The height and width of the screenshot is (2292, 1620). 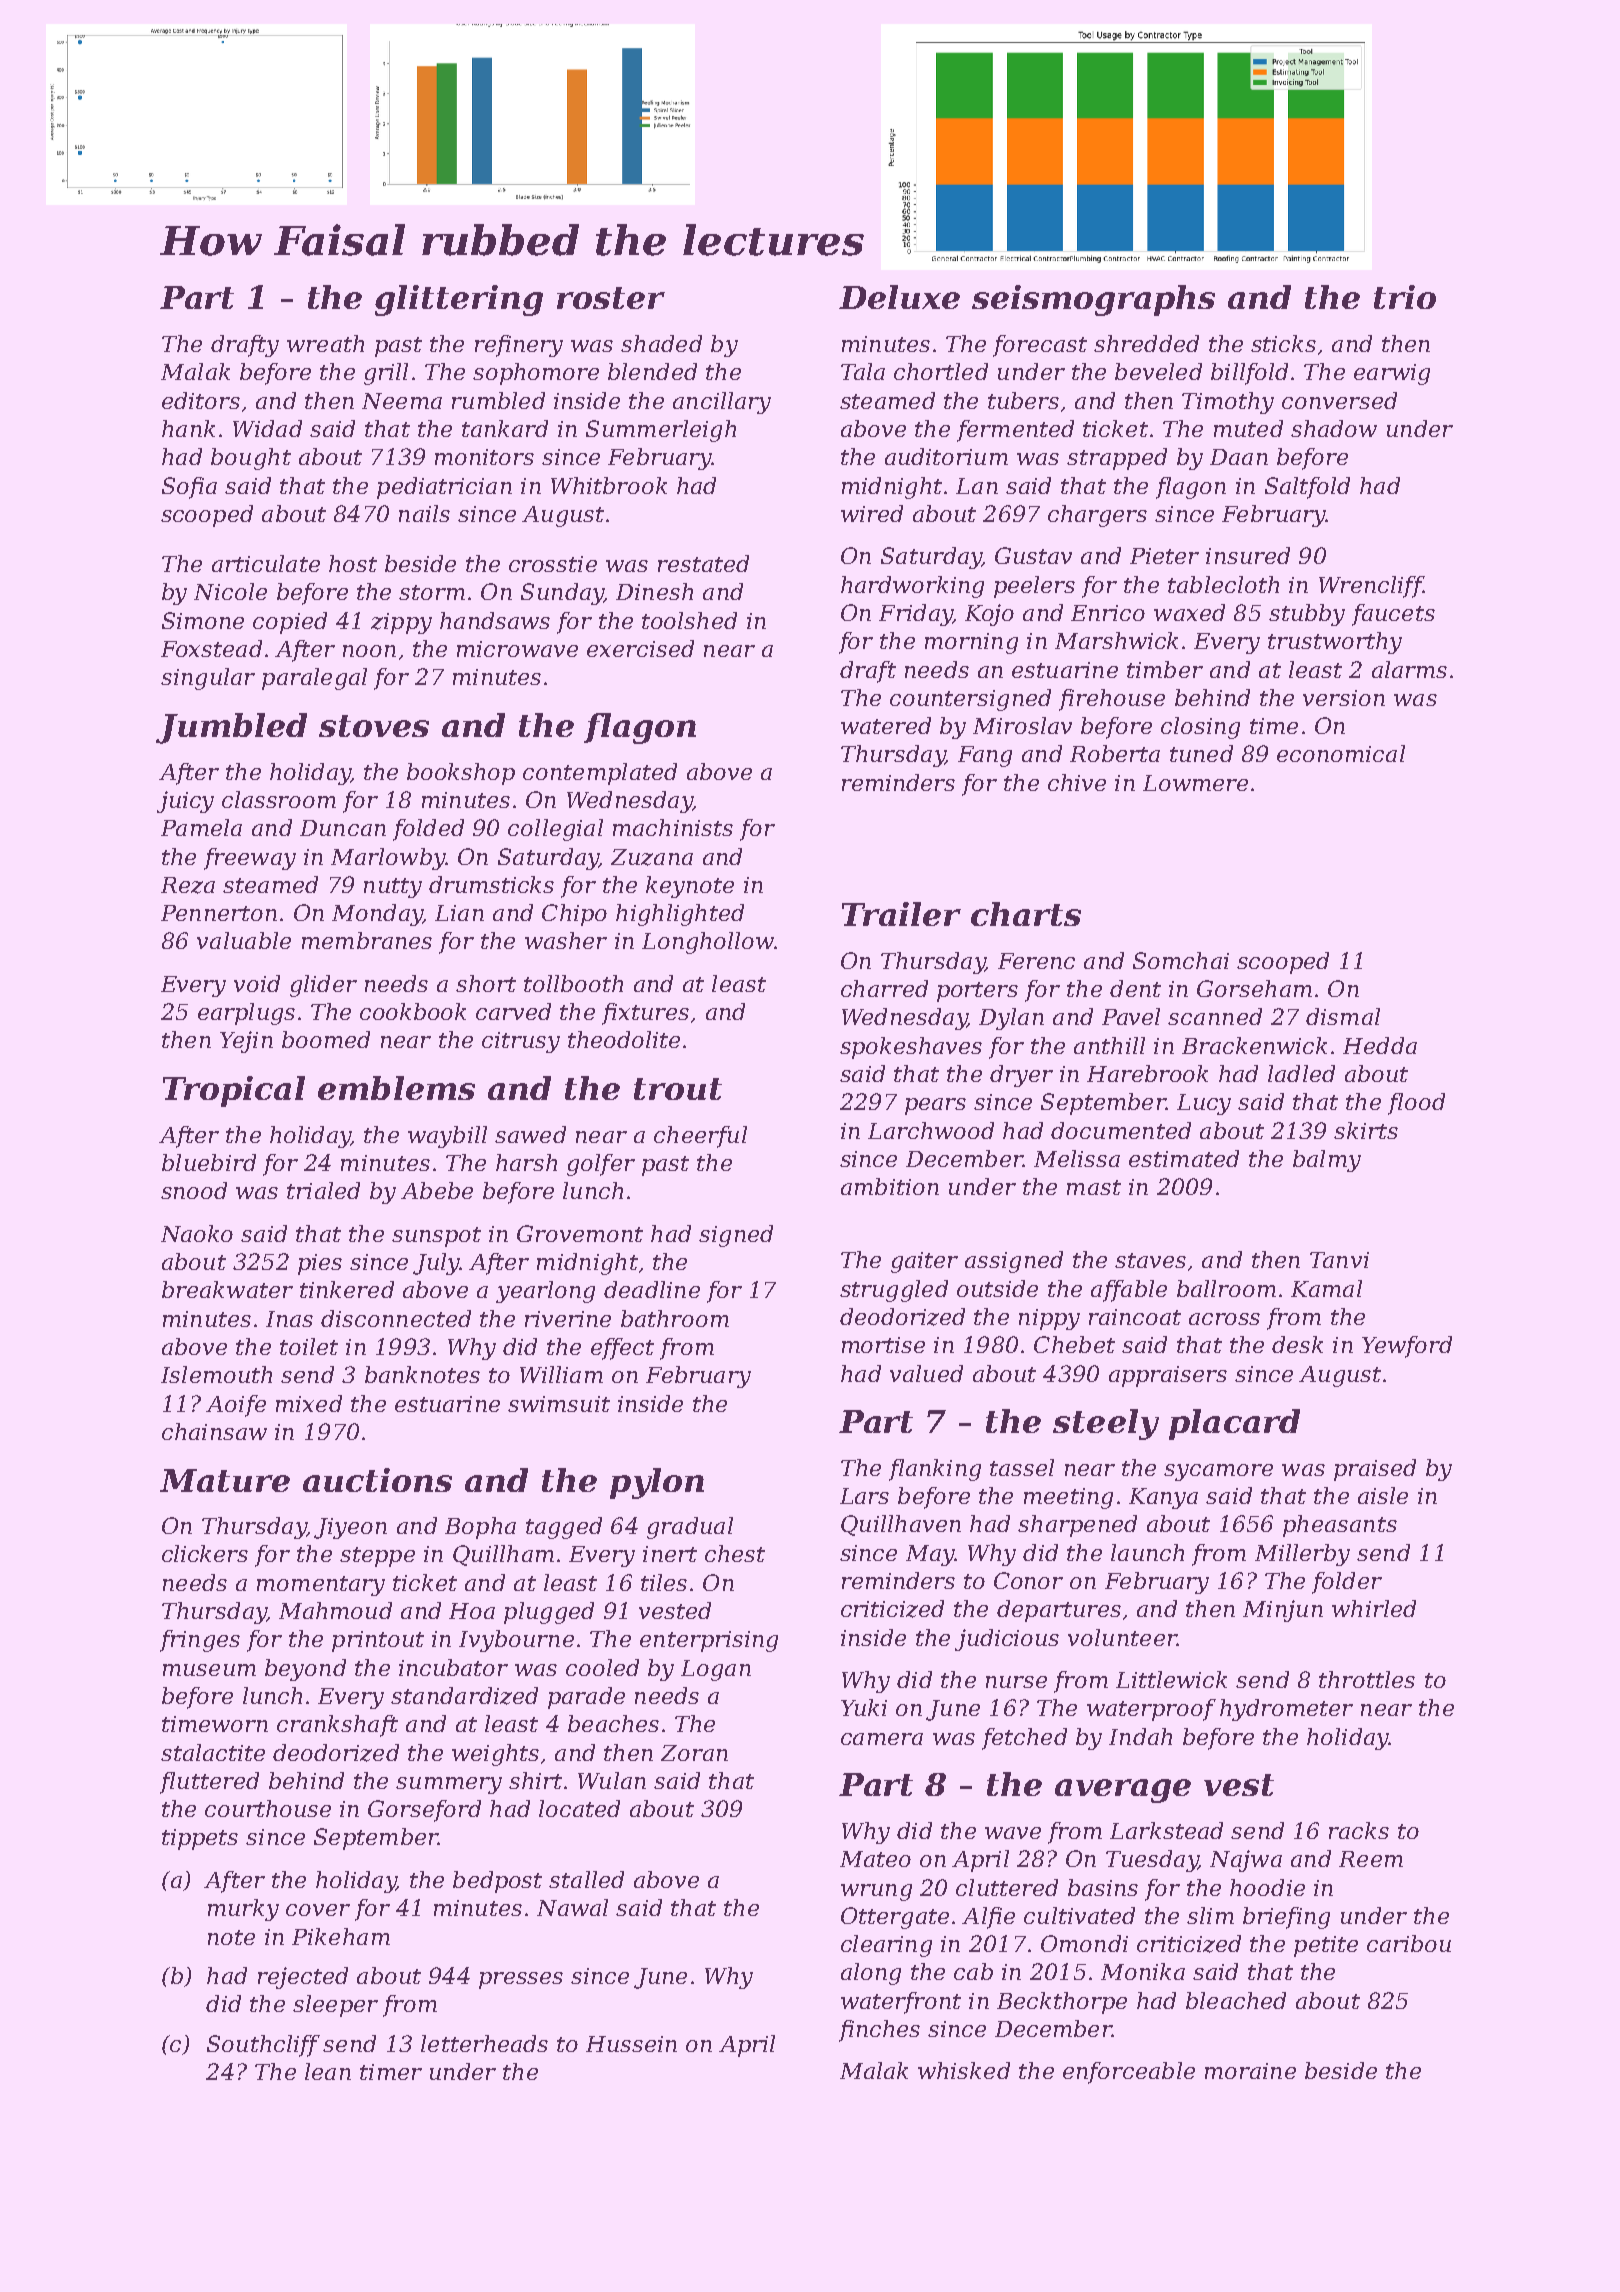 I want to click on chainsaw, so click(x=214, y=1431).
